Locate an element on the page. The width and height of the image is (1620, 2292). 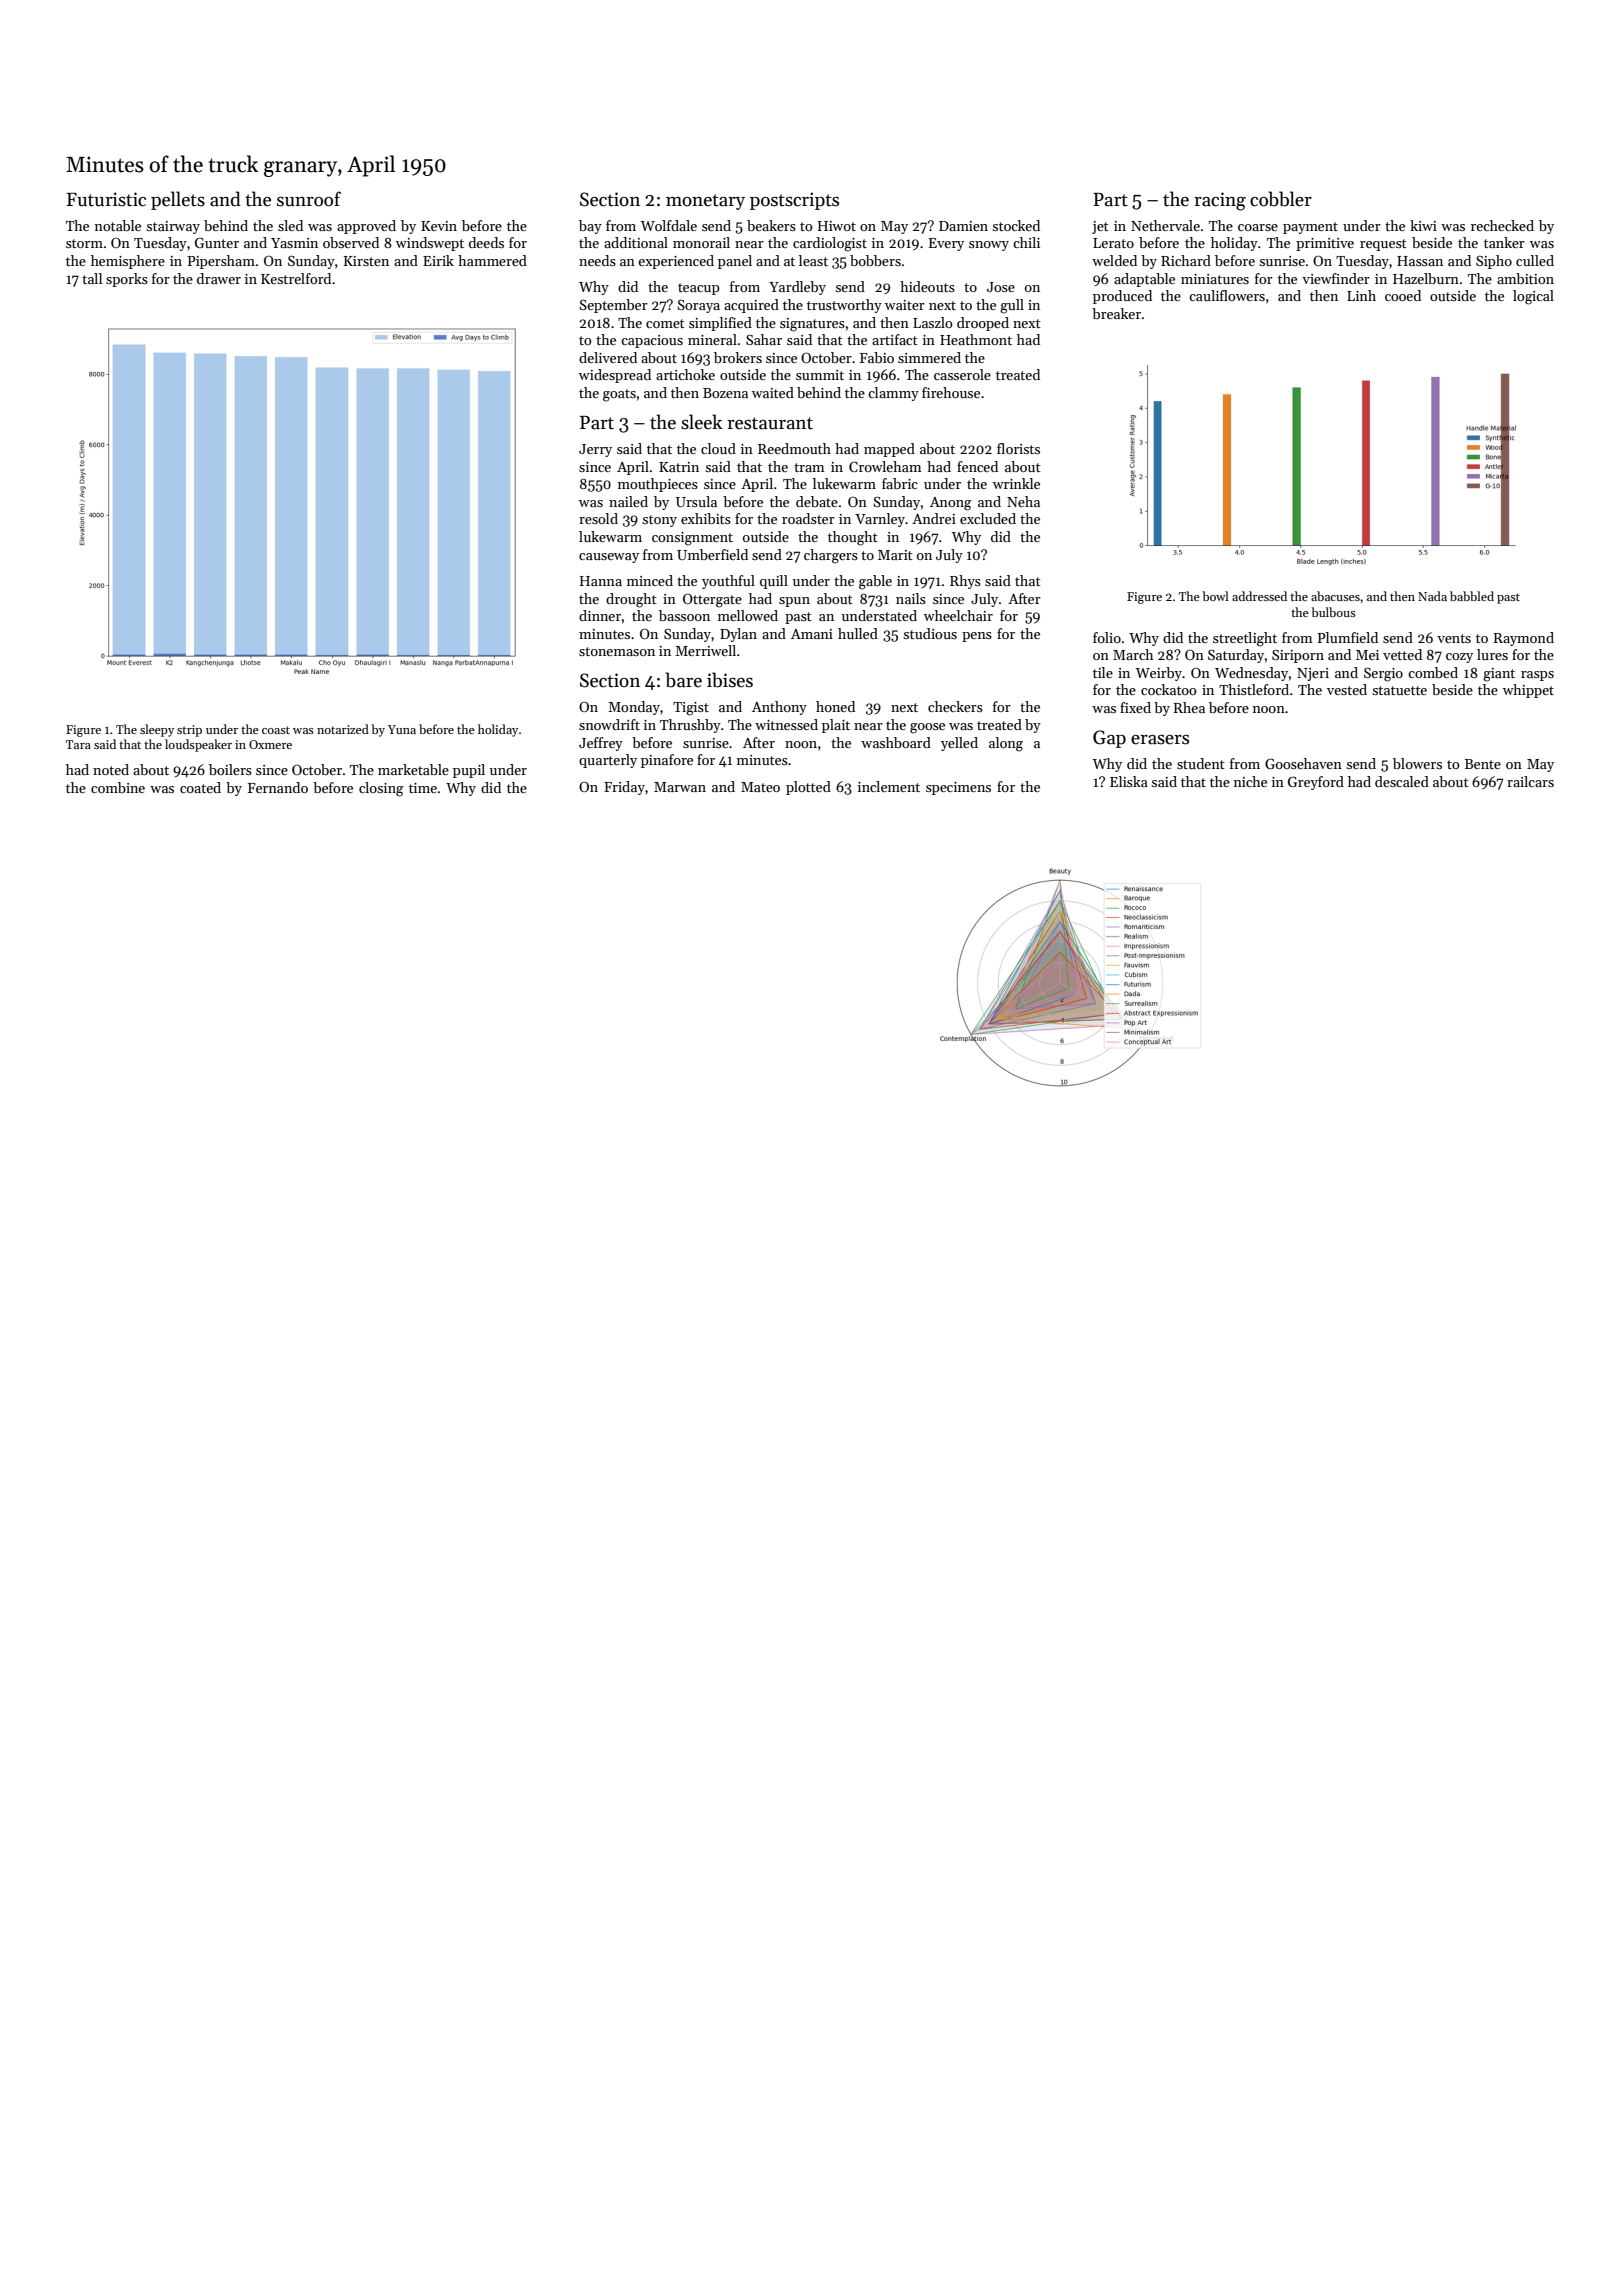
bobbers is located at coordinates (875, 260).
